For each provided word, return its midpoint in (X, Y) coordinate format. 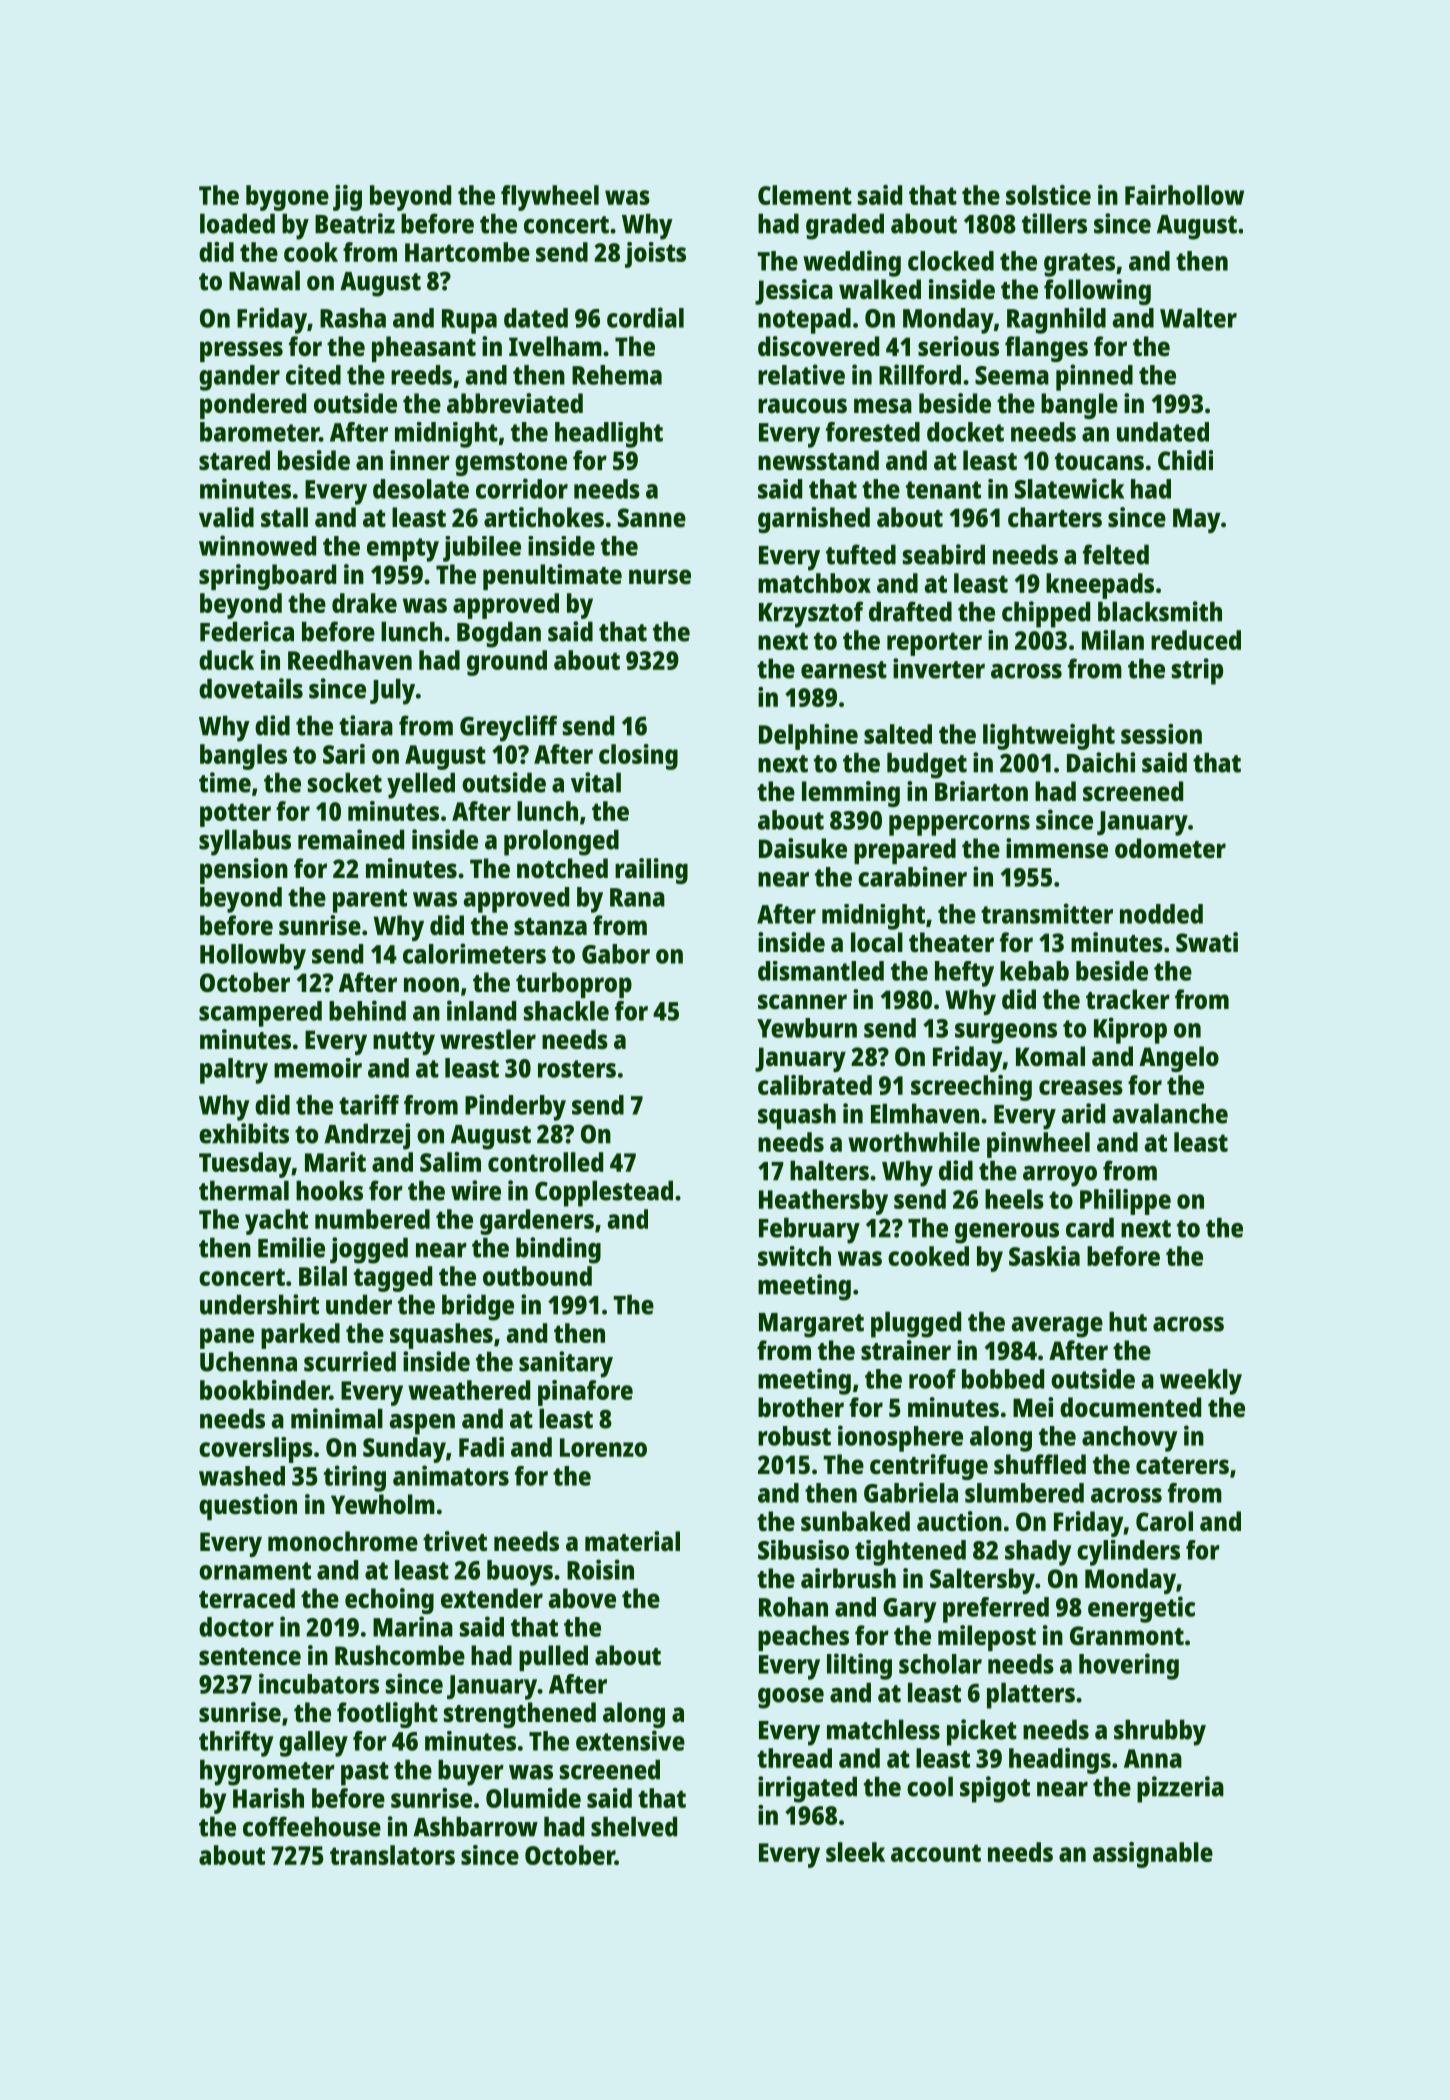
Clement (805, 195)
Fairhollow (1184, 195)
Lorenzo (603, 1447)
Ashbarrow (475, 1826)
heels (1014, 1199)
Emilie (291, 1247)
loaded (237, 223)
